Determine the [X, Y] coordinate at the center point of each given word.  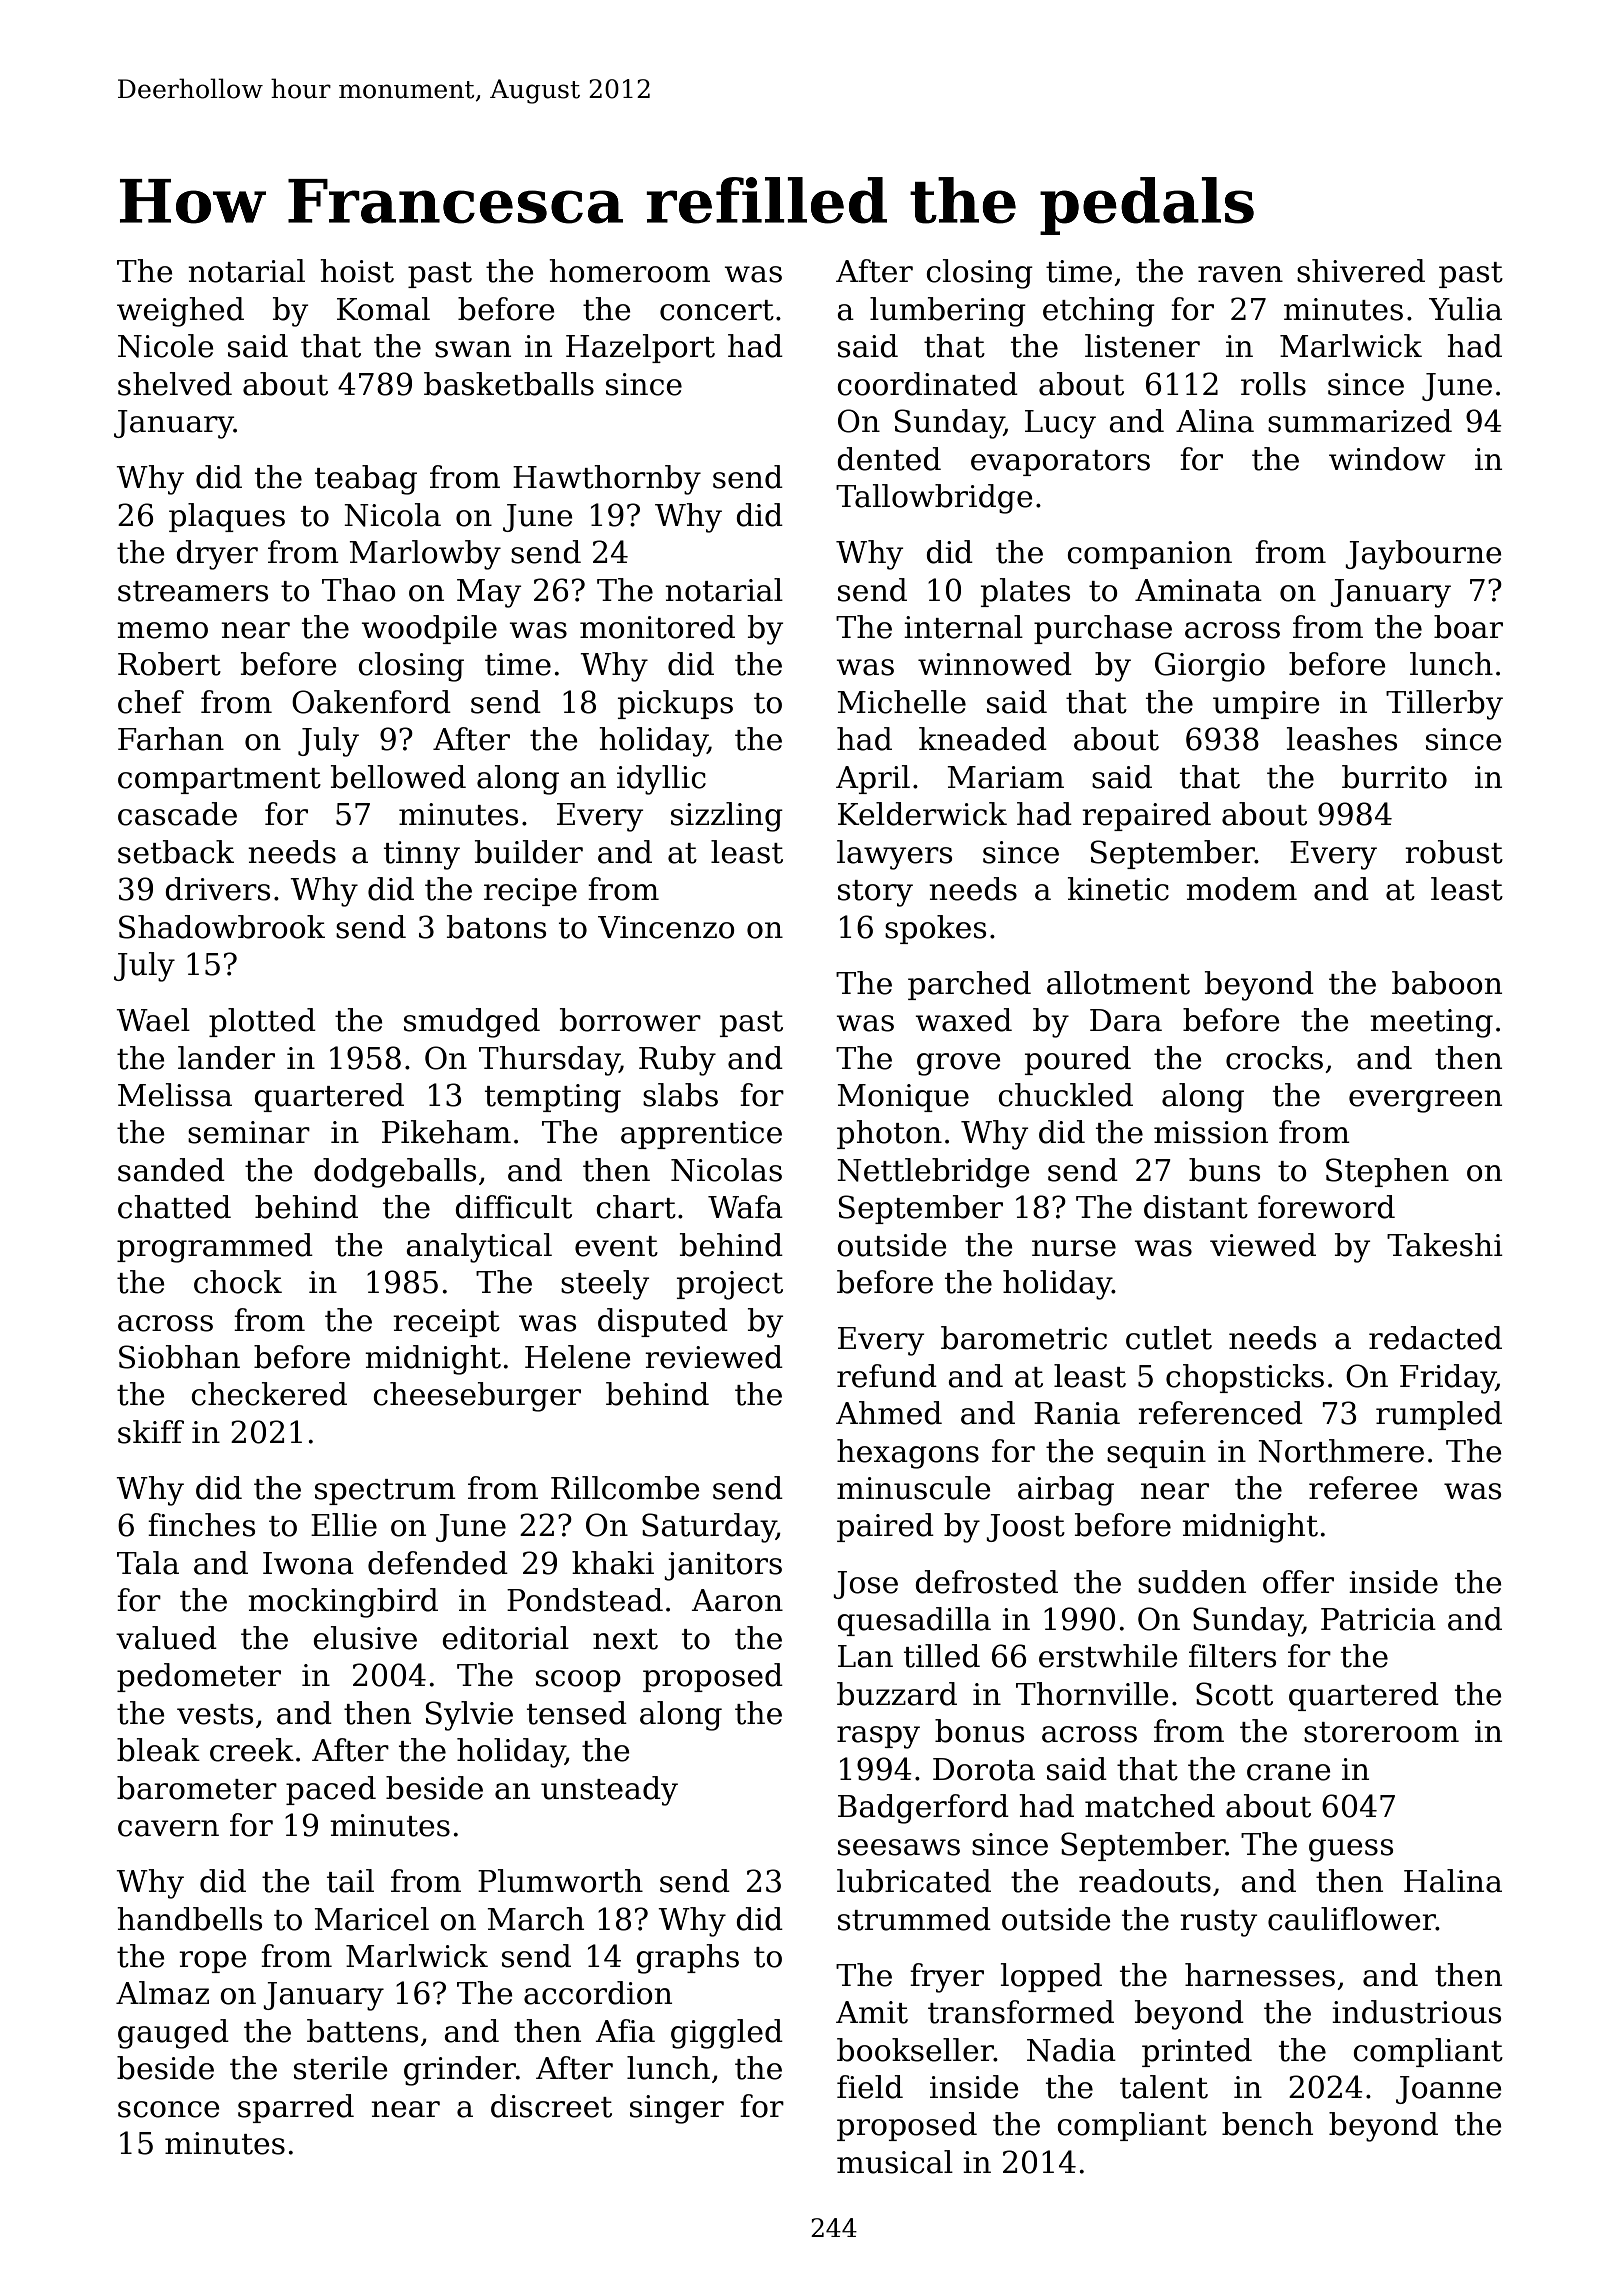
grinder [460, 2071]
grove [959, 1064]
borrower [630, 1020]
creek [252, 1750]
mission [1211, 1132]
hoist [357, 271]
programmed [215, 1248]
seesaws [899, 1847]
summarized [1360, 421]
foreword [1326, 1207]
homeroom [629, 271]
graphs [687, 1959]
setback [176, 852]
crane [1289, 1772]
